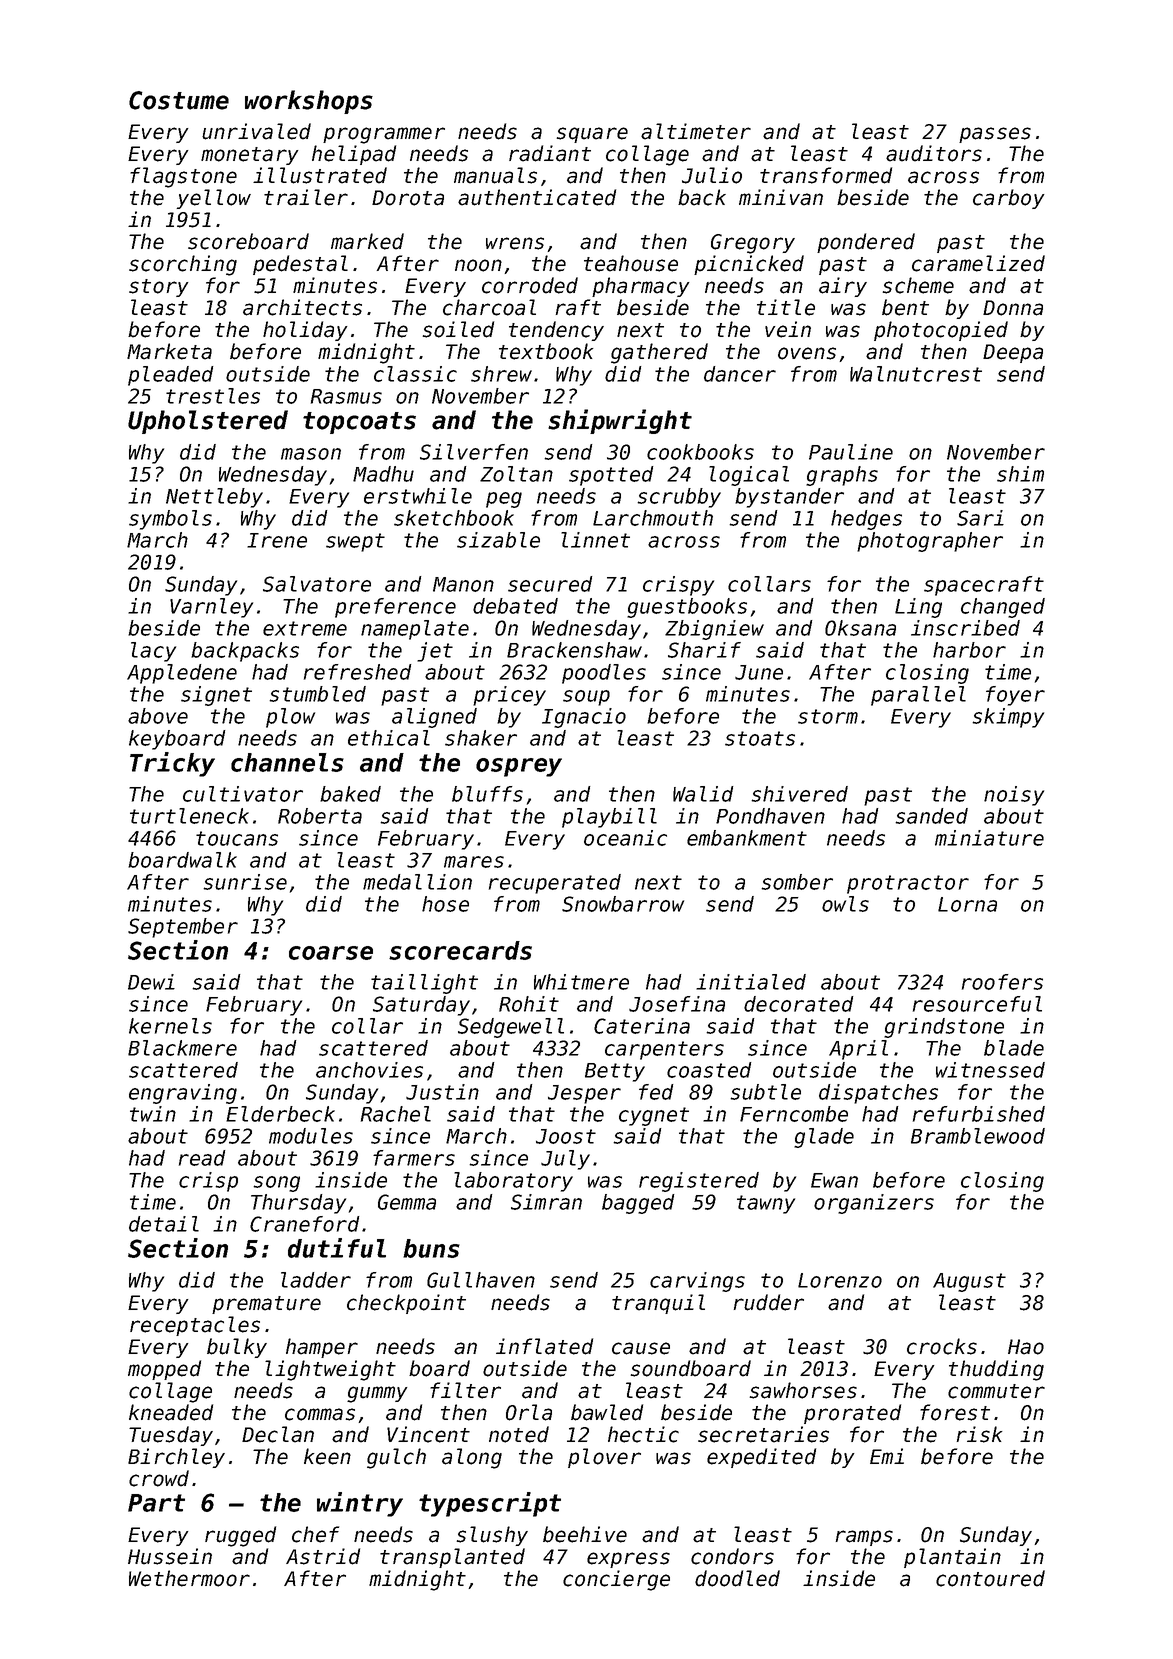  Describe the element at coordinates (592, 135) in the screenshot. I see `square` at that location.
